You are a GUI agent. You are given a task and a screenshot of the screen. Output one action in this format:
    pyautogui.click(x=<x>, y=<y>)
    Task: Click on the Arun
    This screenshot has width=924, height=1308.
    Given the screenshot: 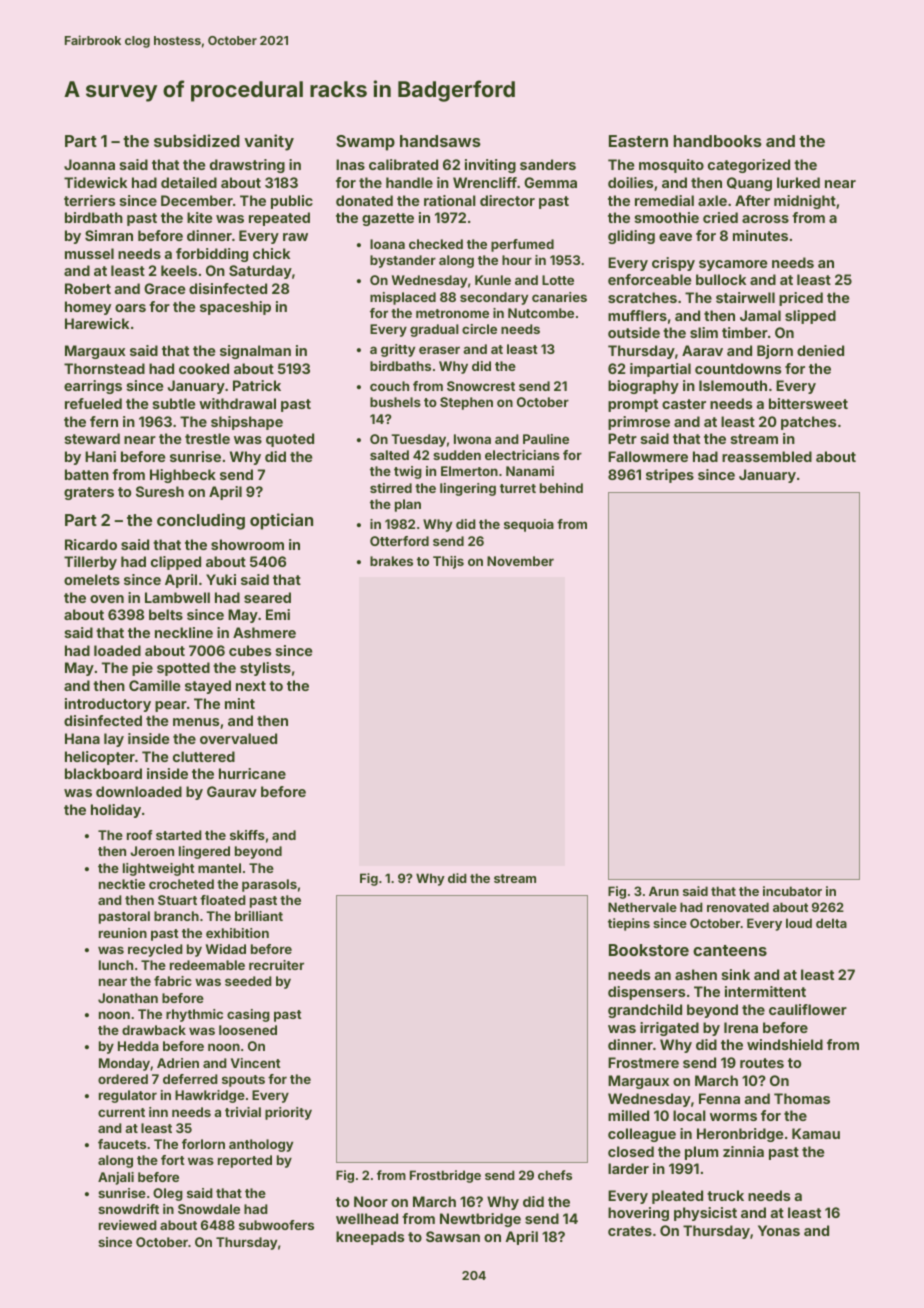 What is the action you would take?
    pyautogui.click(x=664, y=891)
